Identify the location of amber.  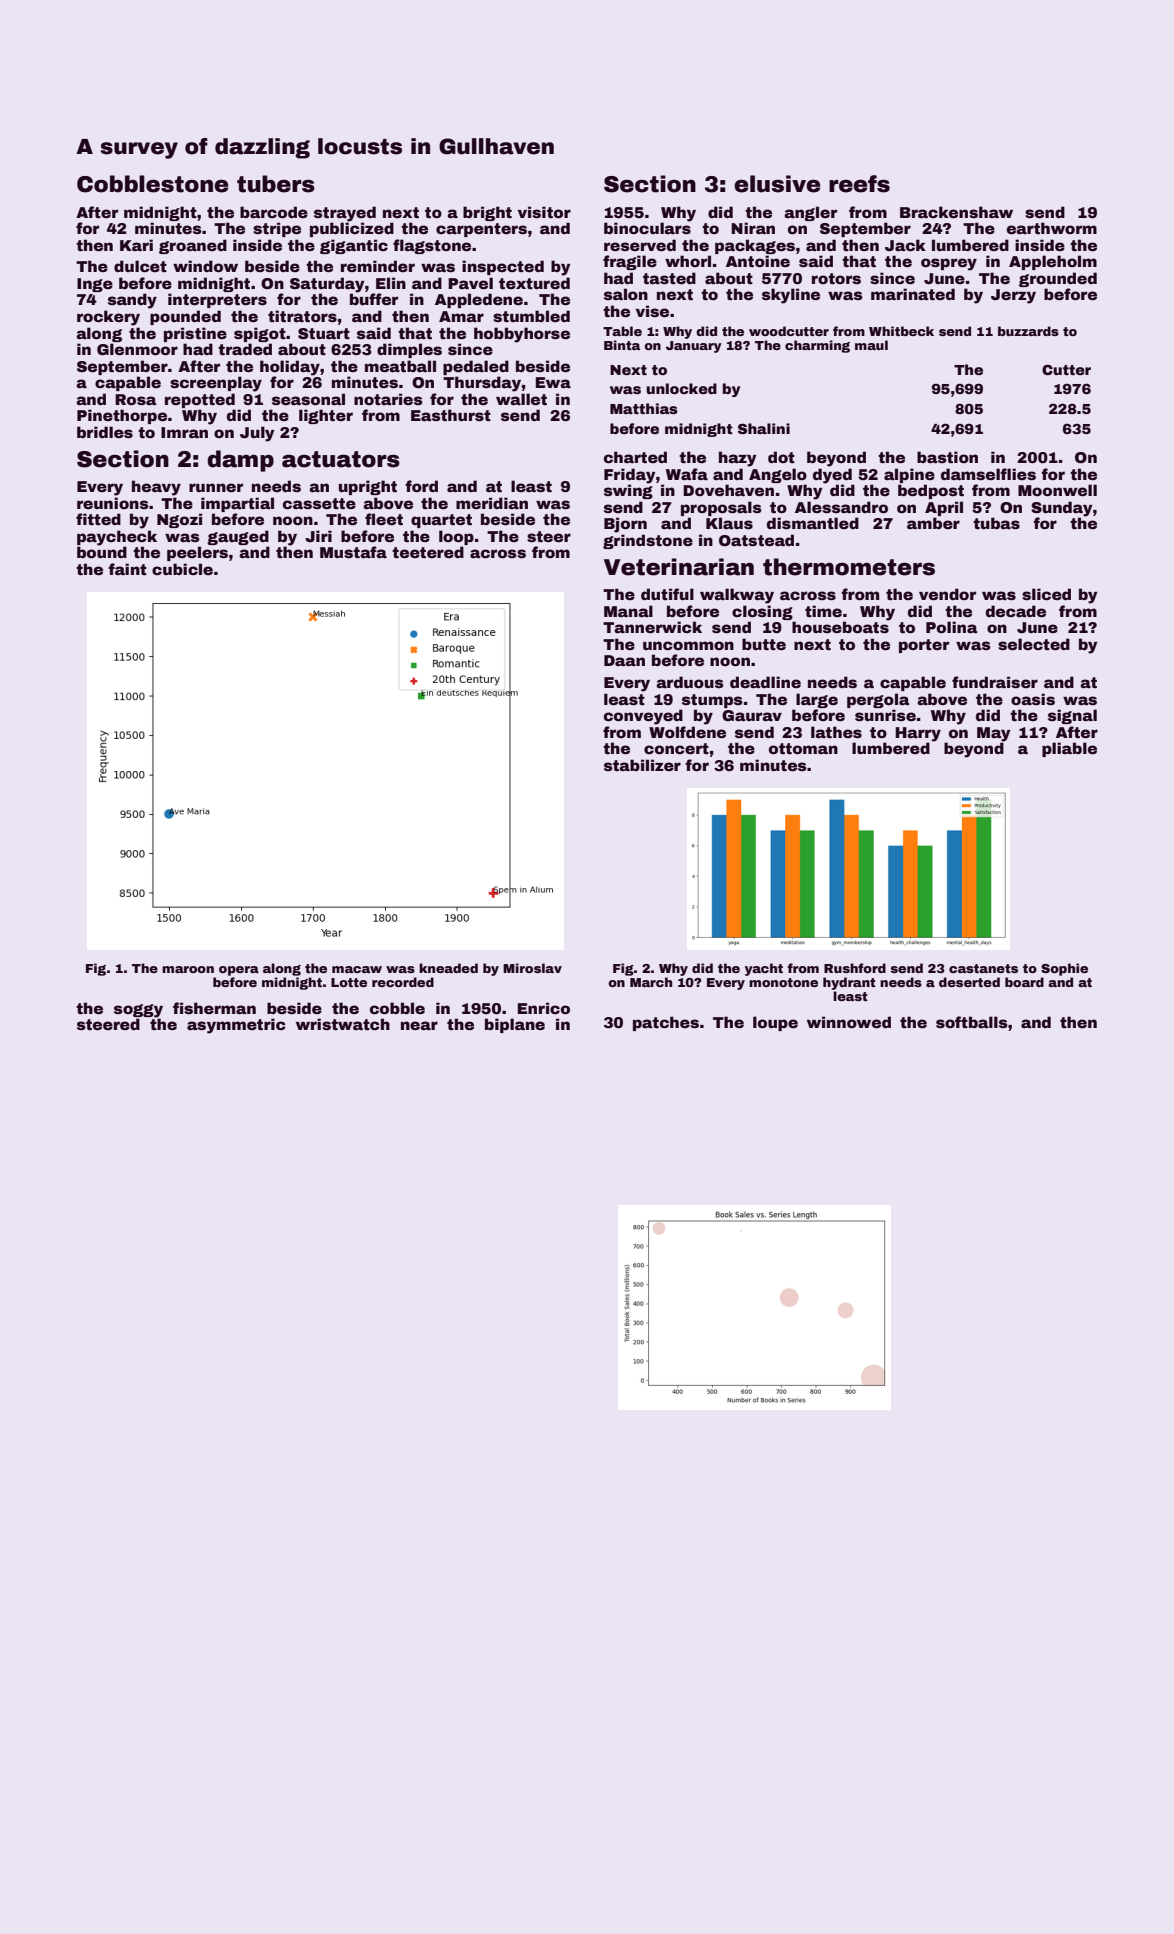
(933, 523).
